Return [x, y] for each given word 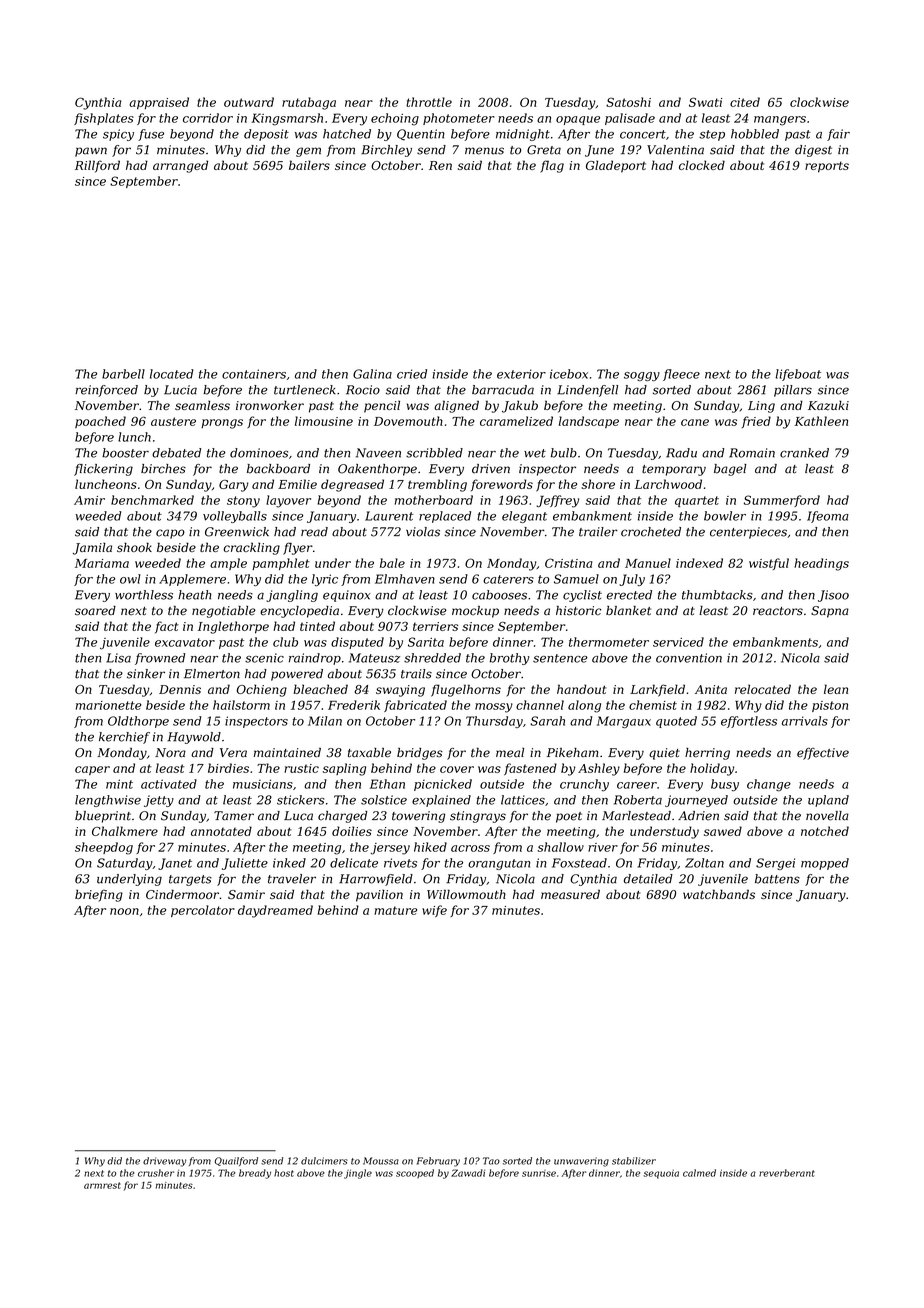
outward [249, 102]
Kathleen [821, 421]
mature [395, 910]
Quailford [236, 1161]
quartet [697, 501]
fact [167, 627]
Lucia [180, 390]
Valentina [675, 150]
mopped [825, 864]
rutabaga [309, 103]
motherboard [434, 500]
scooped [415, 1173]
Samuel [576, 579]
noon [124, 911]
